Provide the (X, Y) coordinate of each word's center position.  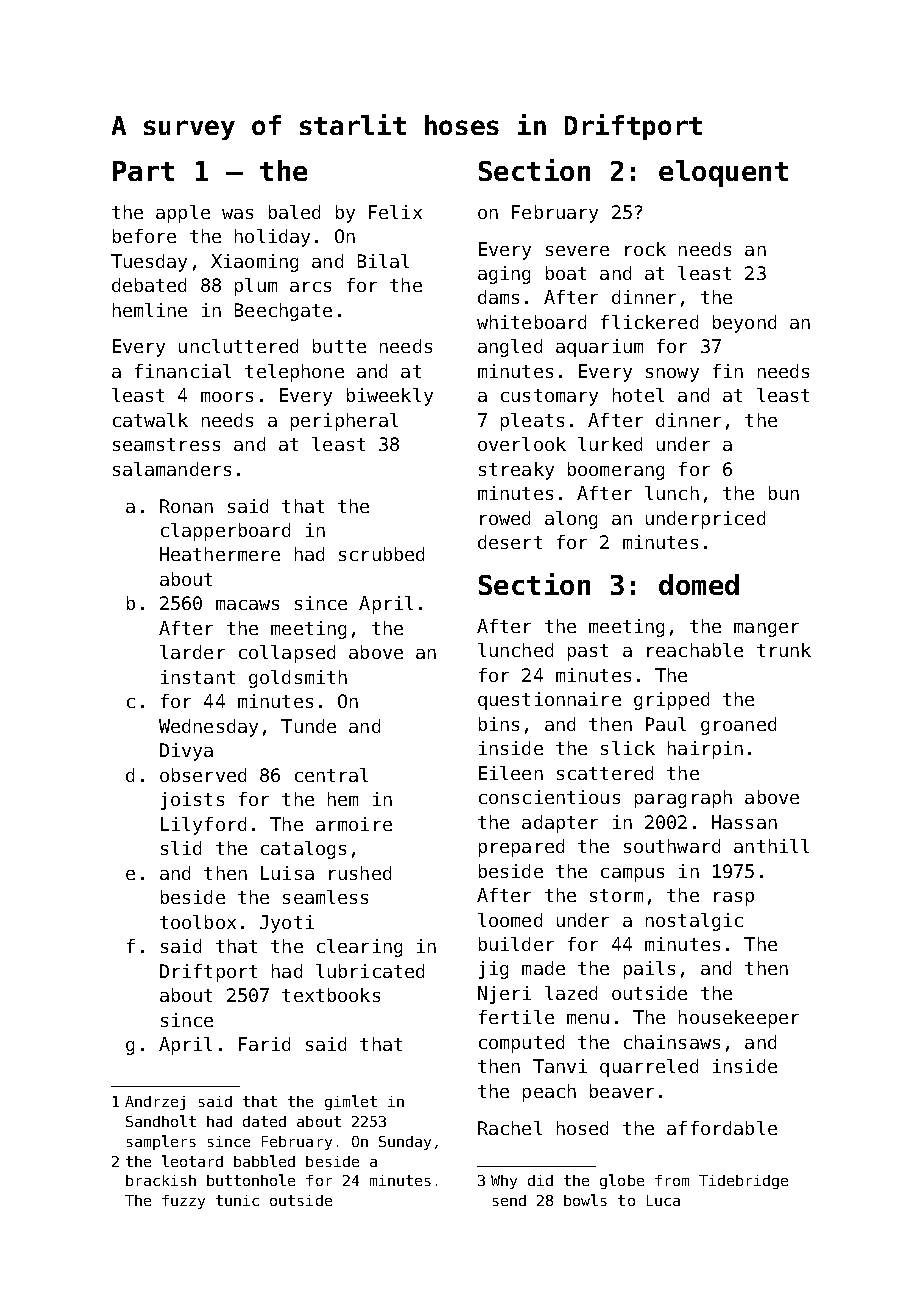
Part (143, 171)
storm (616, 895)
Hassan (744, 822)
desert (510, 542)
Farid (264, 1044)
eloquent (723, 173)
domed (699, 584)
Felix (395, 212)
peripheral (344, 422)
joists (192, 801)
